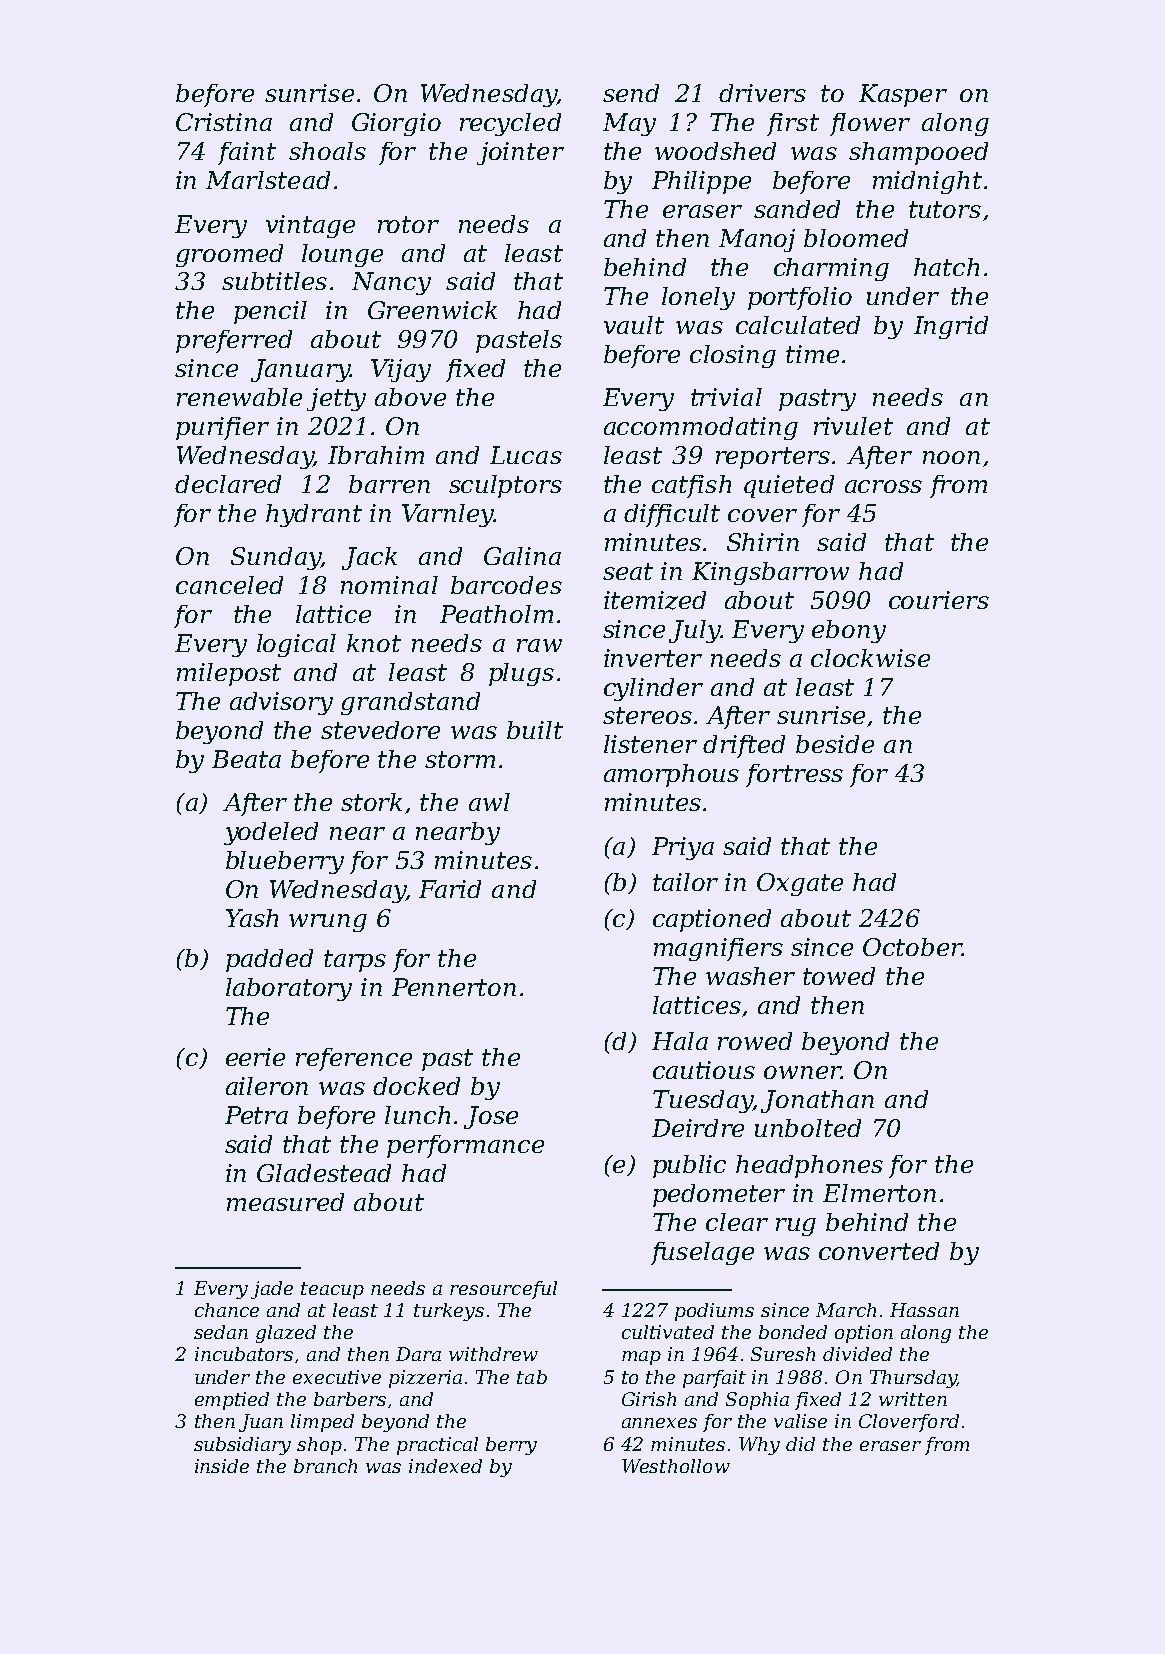 This document has height=1654, width=1165. I want to click on itemized, so click(655, 600).
